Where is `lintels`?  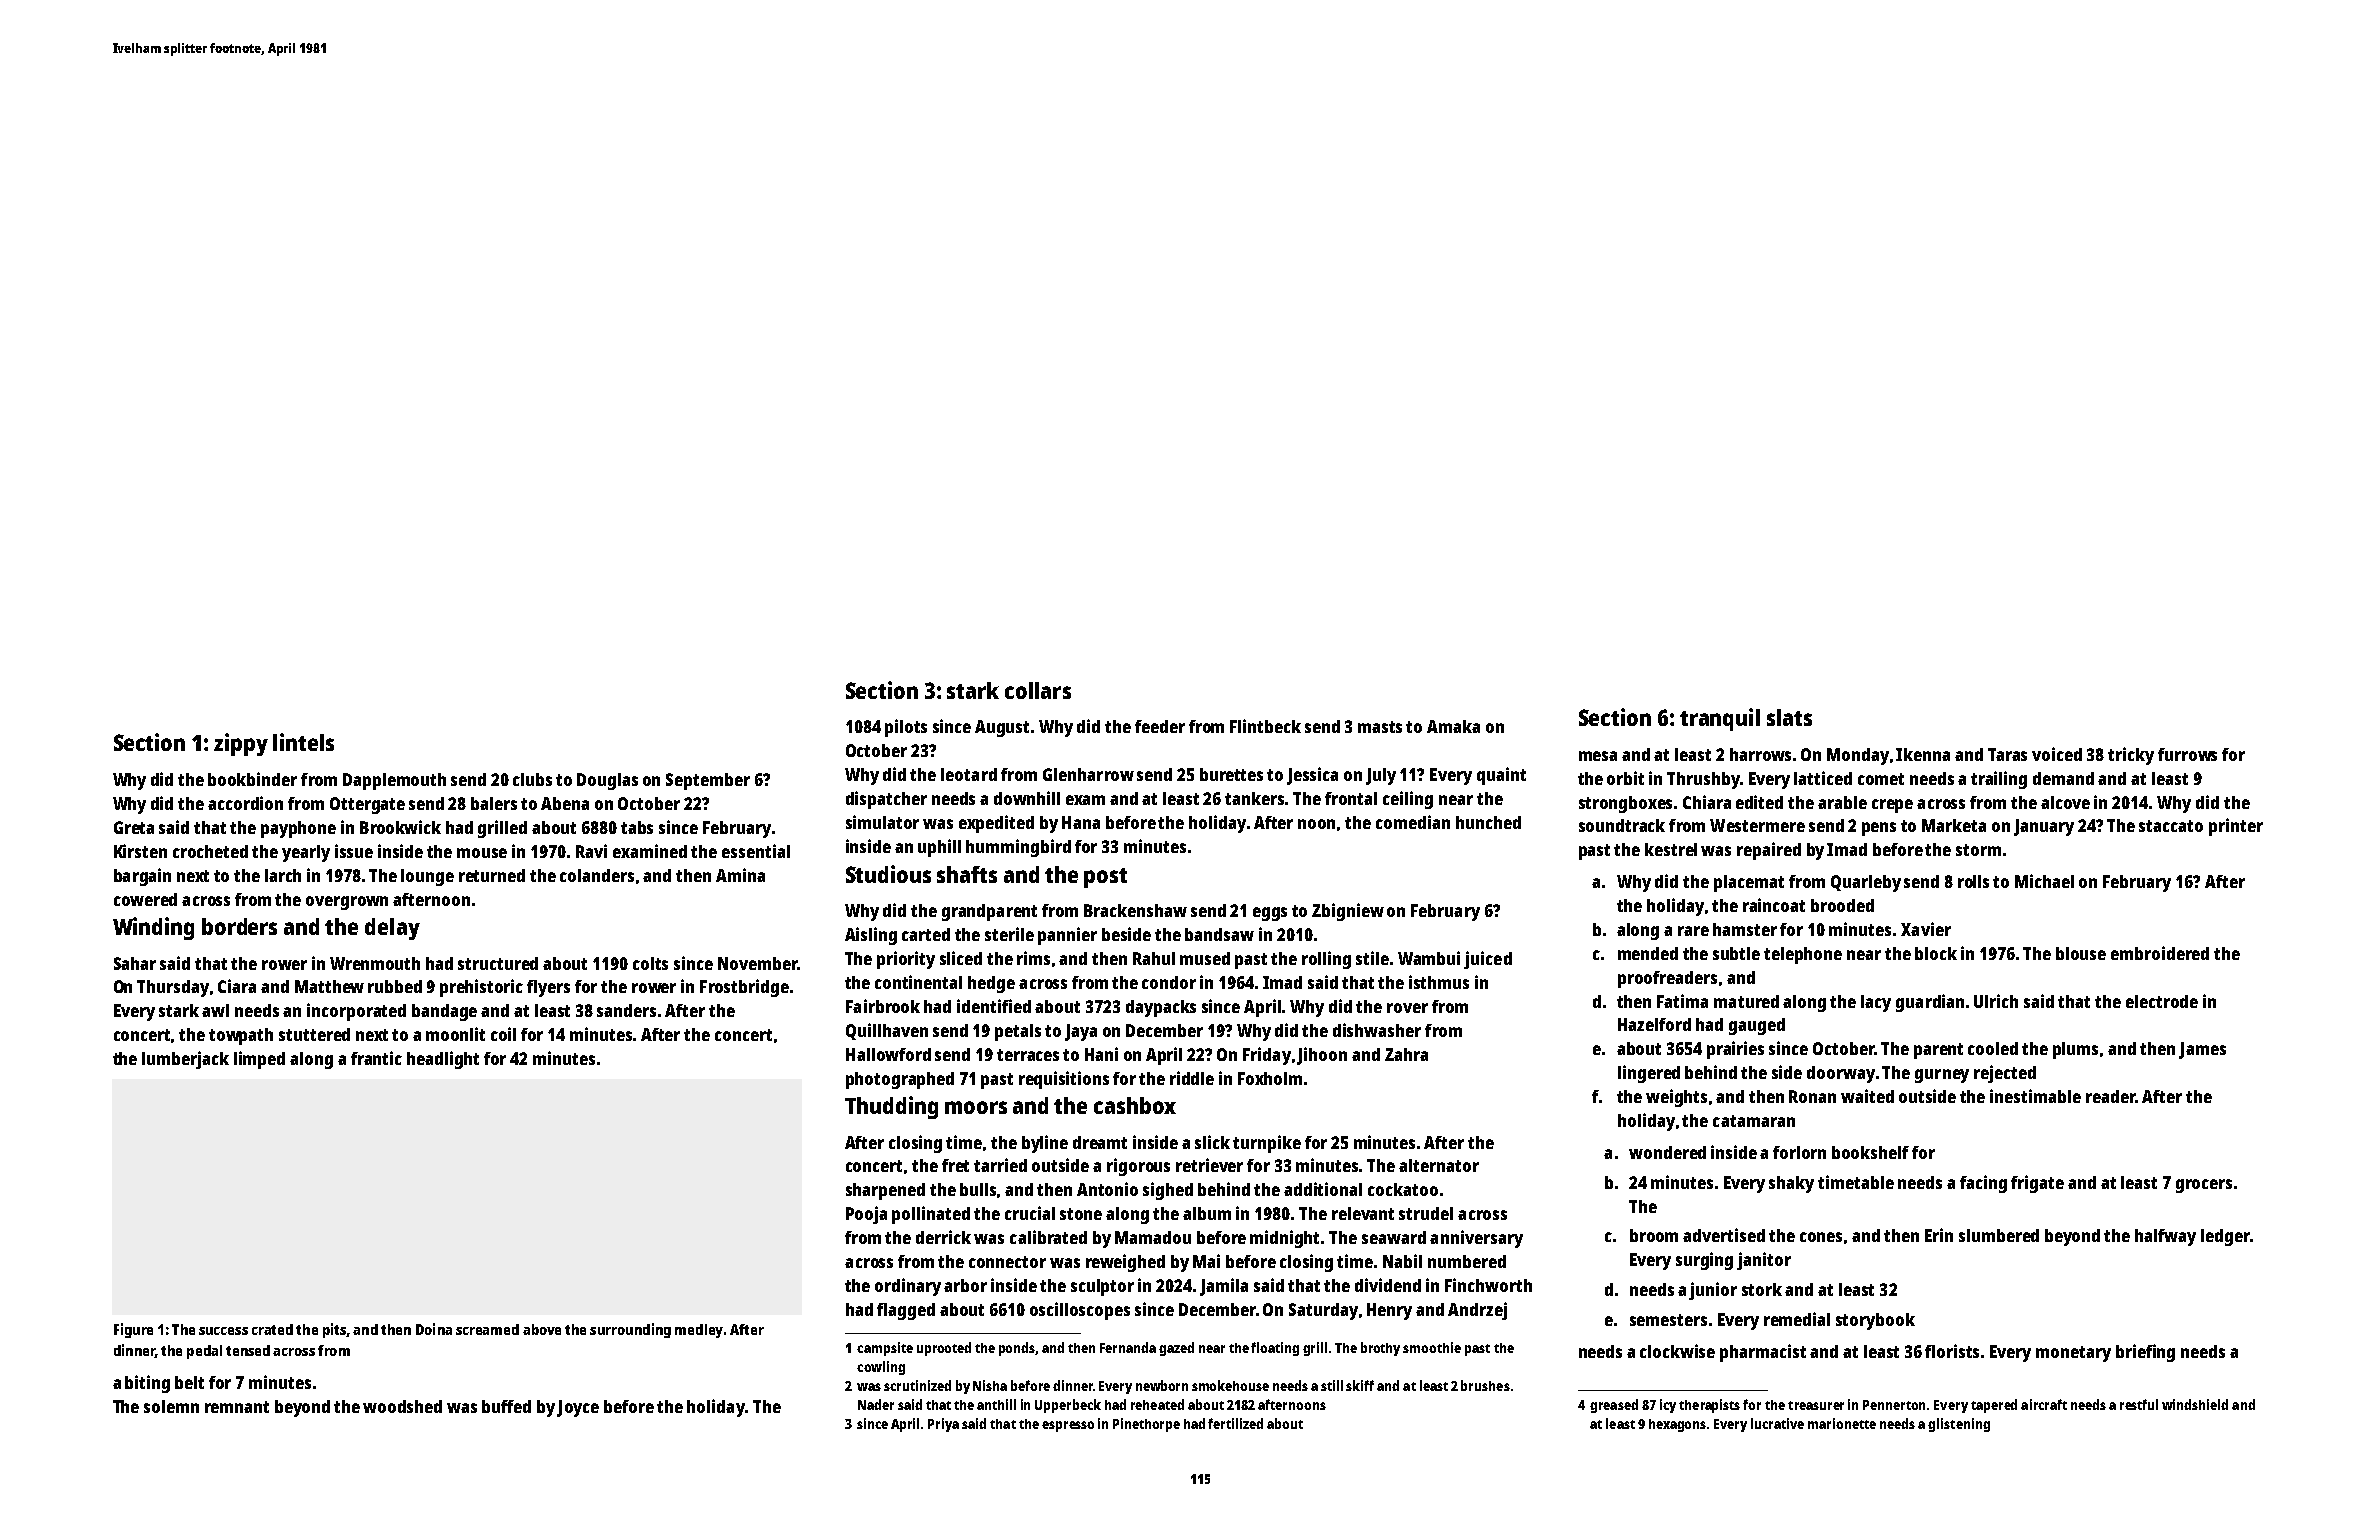 lintels is located at coordinates (303, 742).
